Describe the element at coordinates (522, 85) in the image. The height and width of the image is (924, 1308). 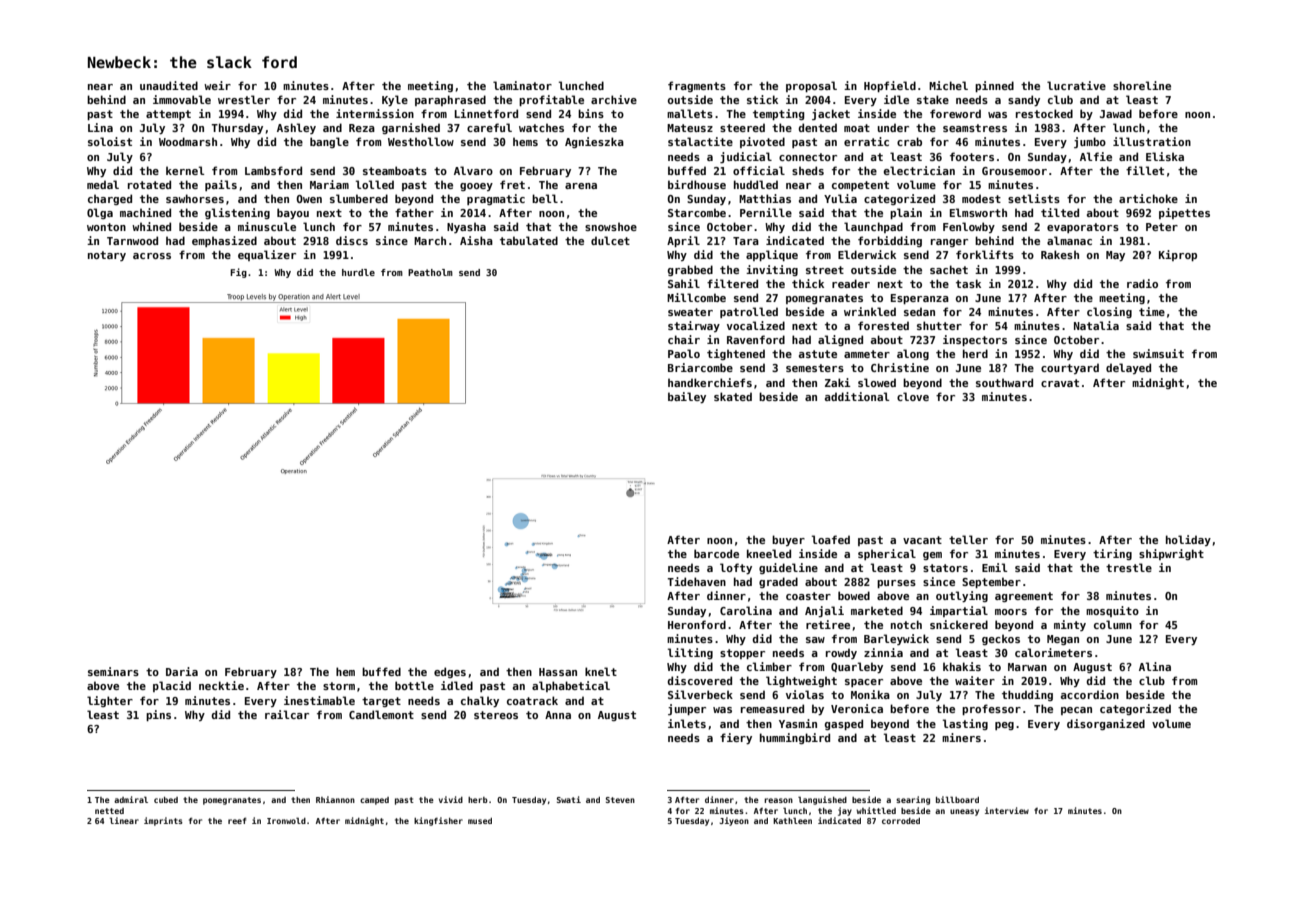
I see `laminator` at that location.
